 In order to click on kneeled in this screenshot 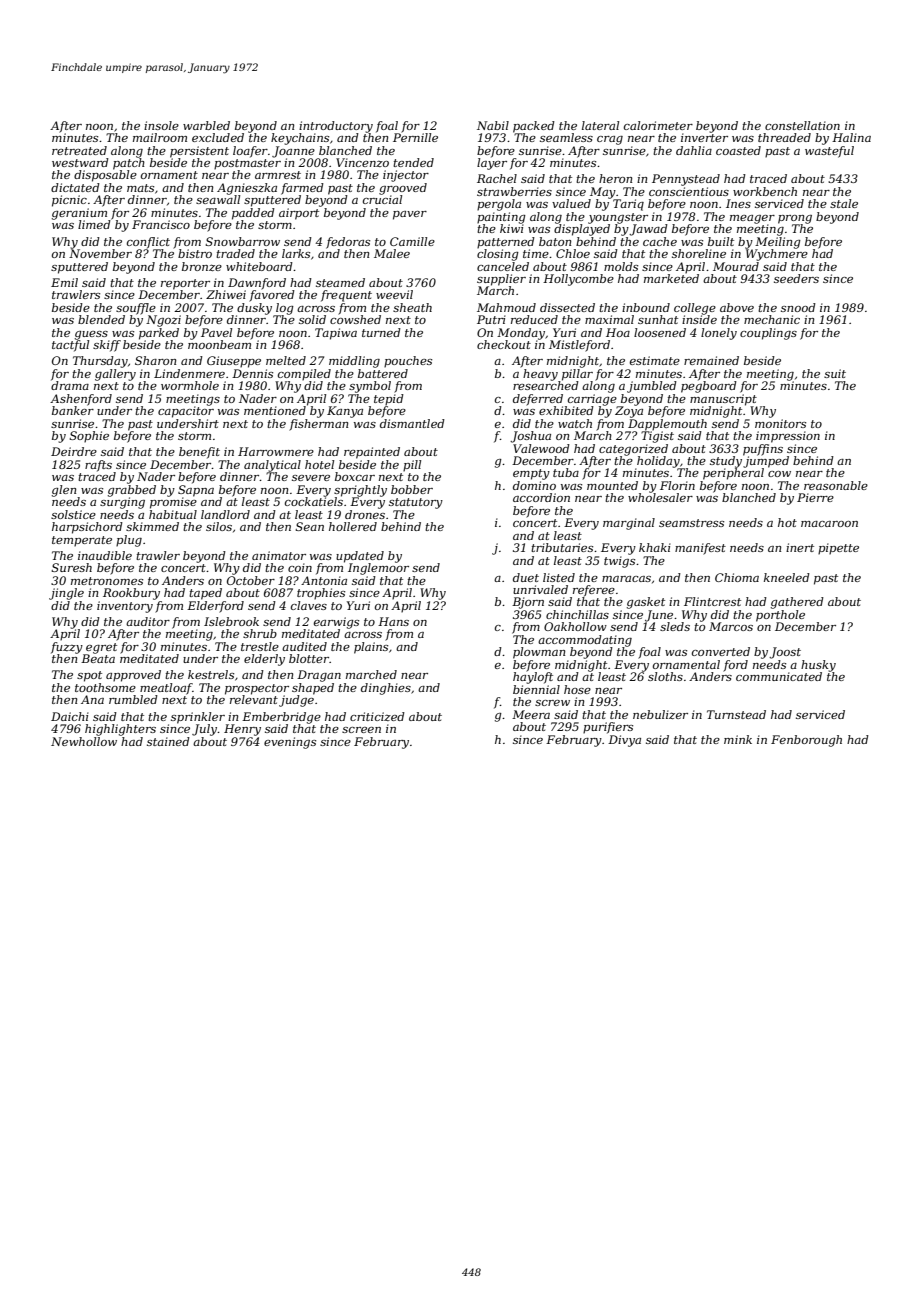, I will do `click(787, 577)`.
